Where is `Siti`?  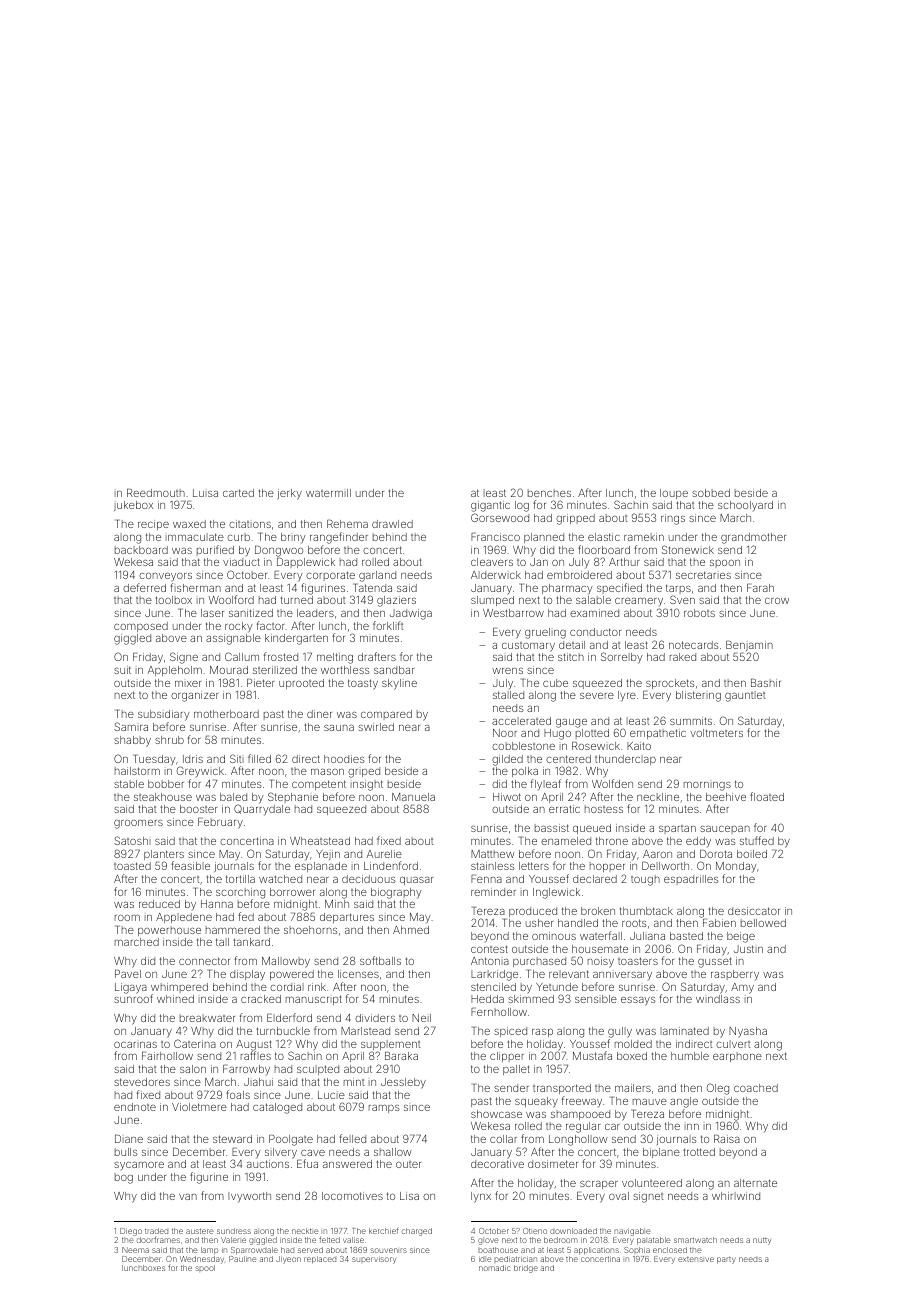
Siti is located at coordinates (237, 758).
